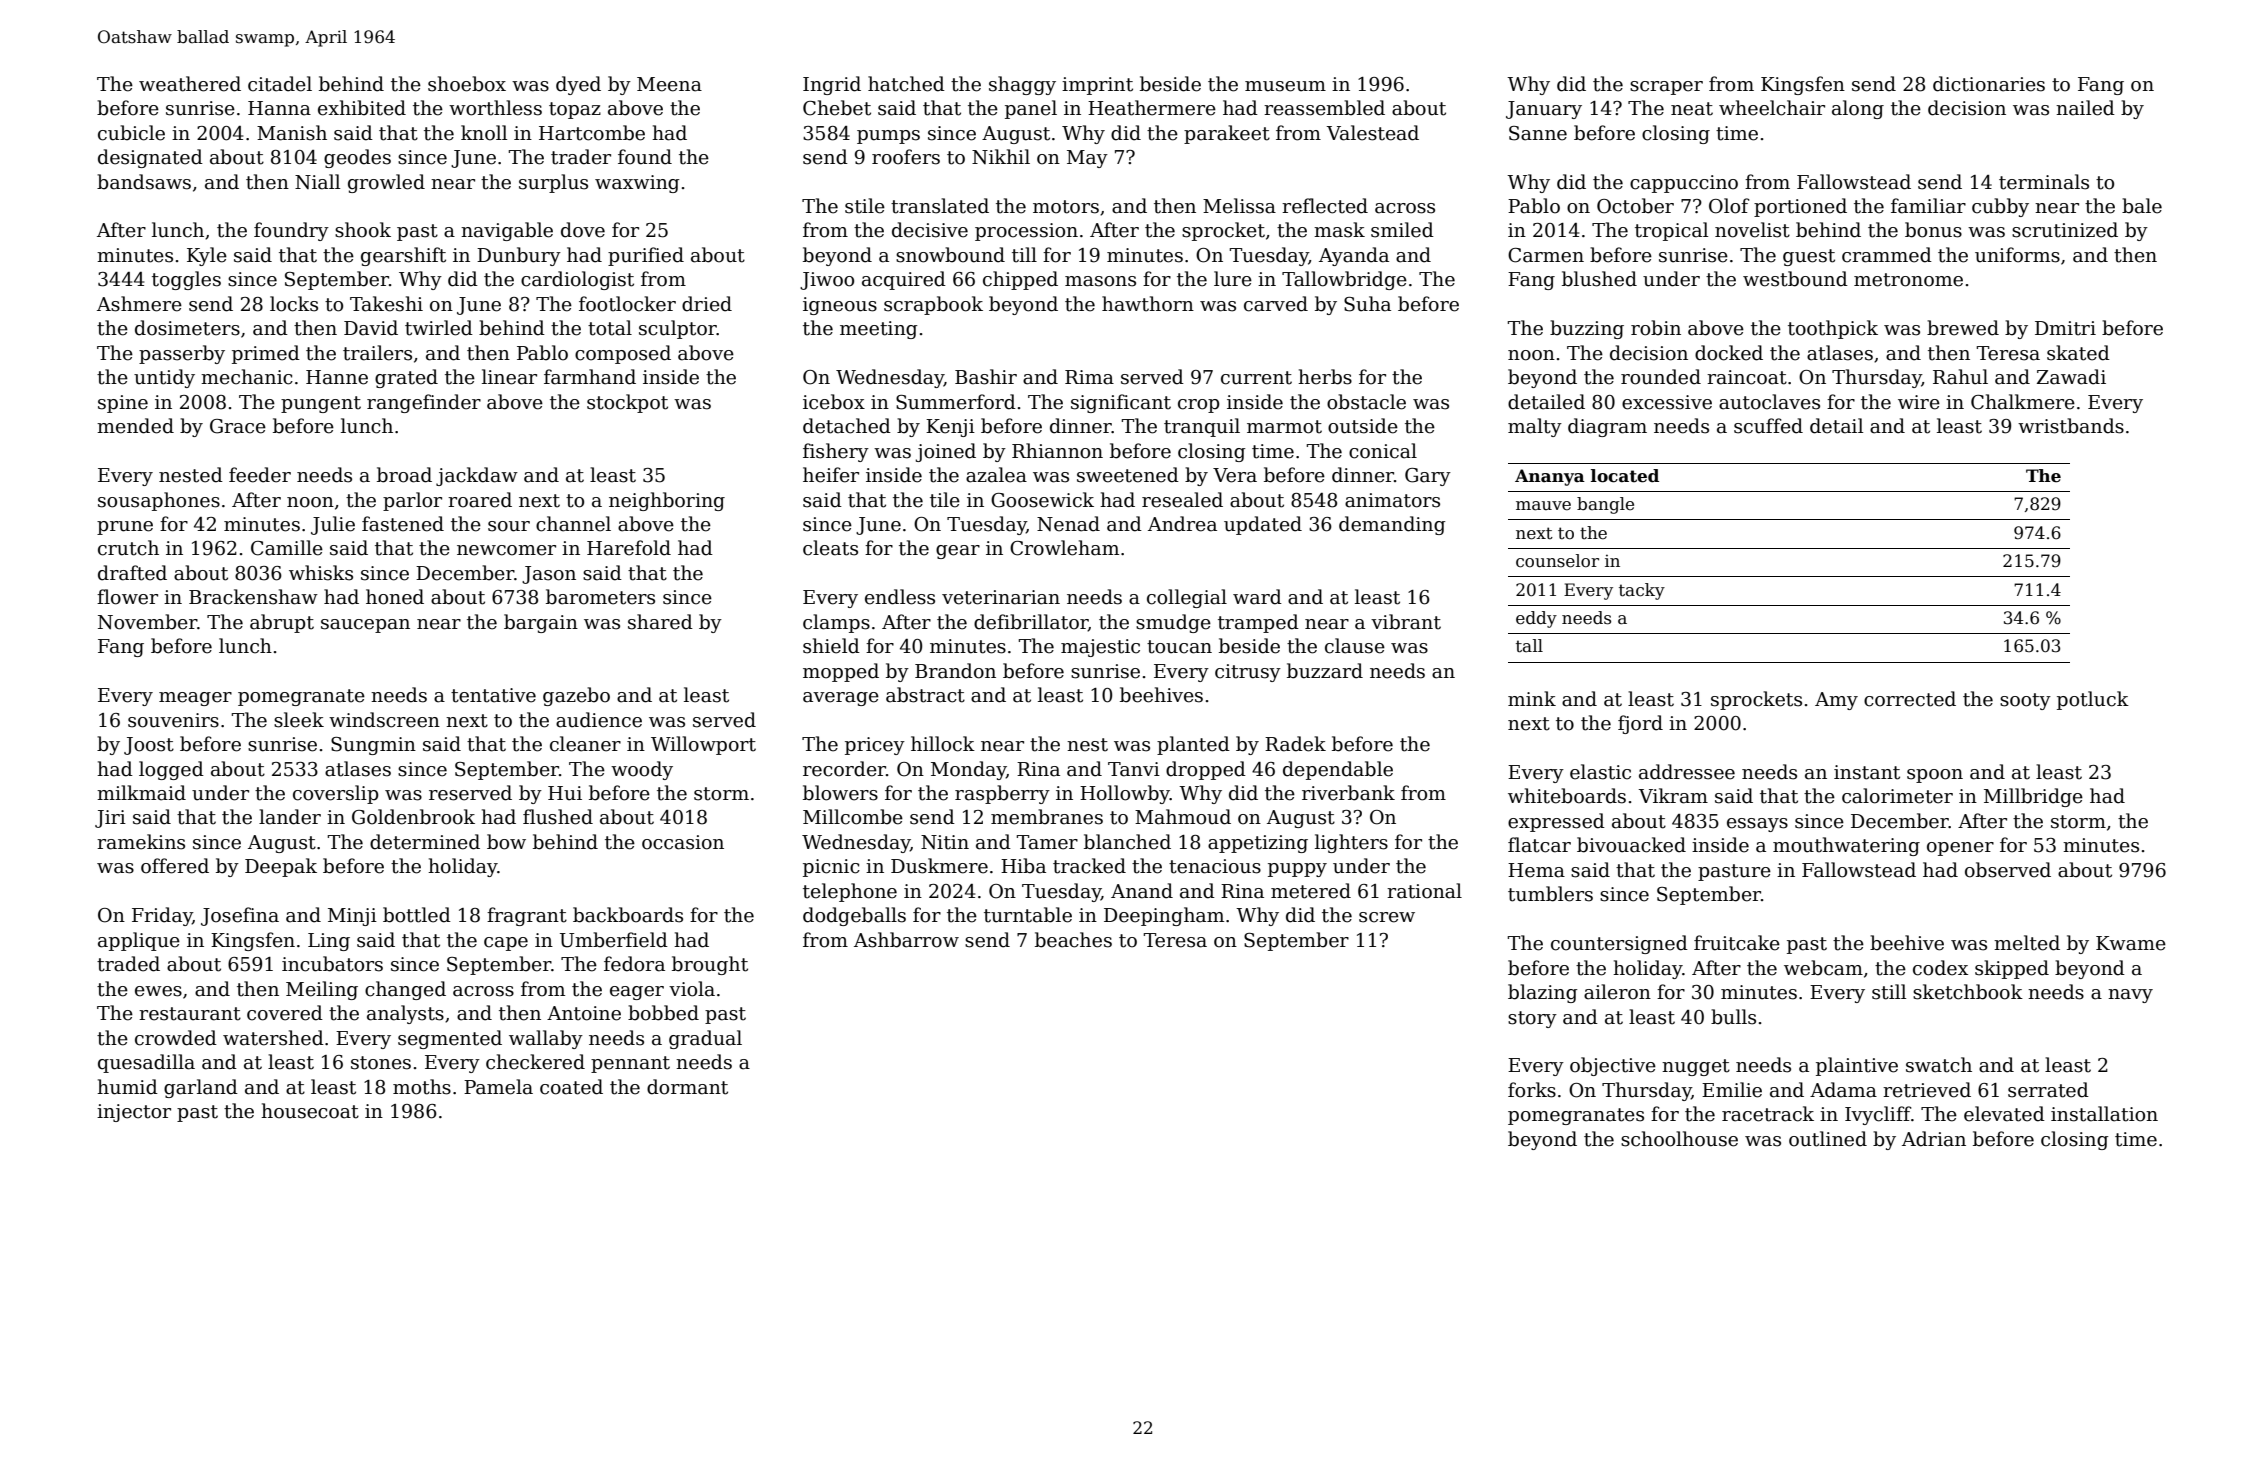 This document has width=2265, height=1465. What do you see at coordinates (841, 672) in the document?
I see `mopped` at bounding box center [841, 672].
